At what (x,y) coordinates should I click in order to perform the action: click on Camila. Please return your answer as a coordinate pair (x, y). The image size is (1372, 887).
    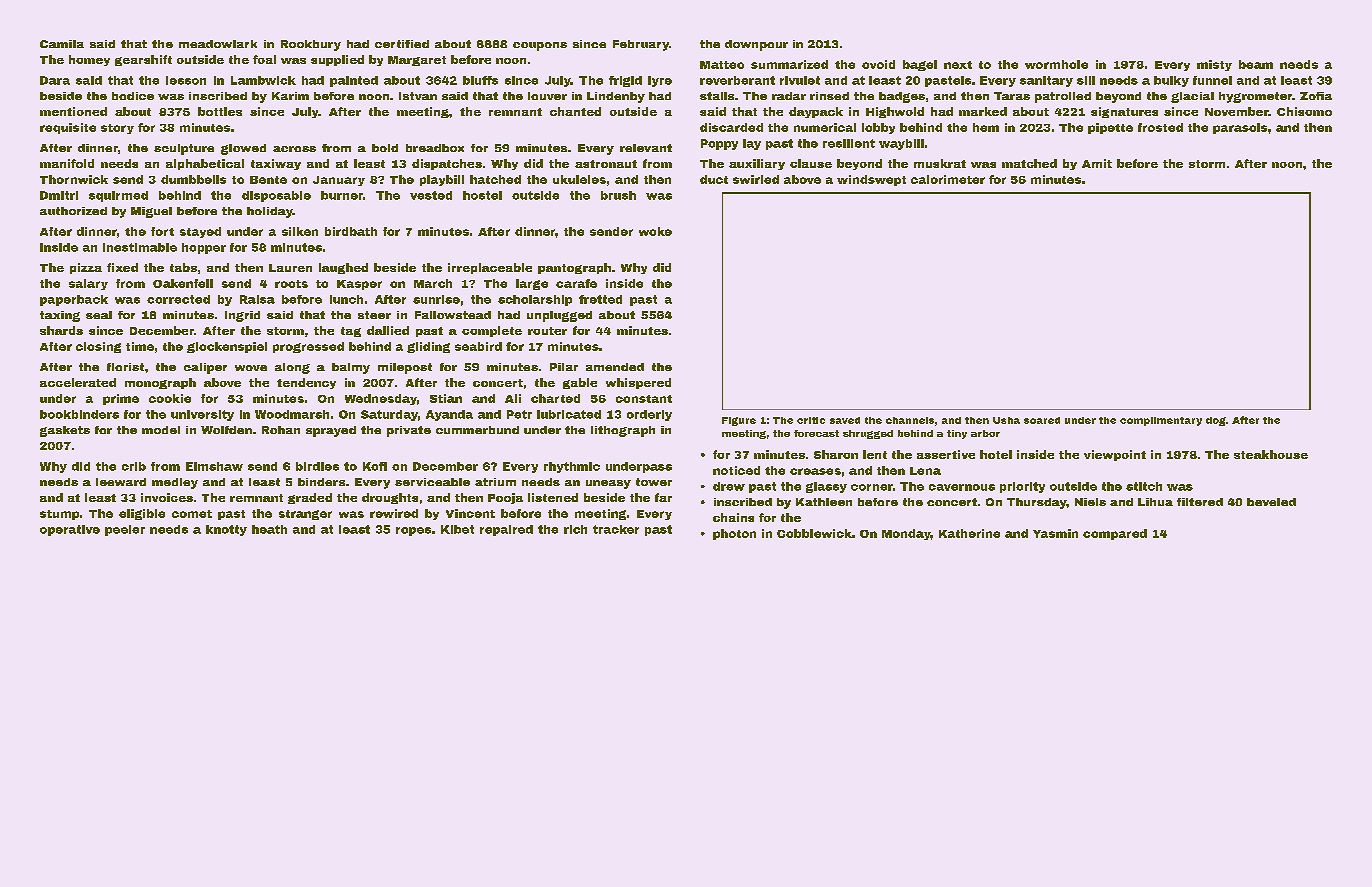
    Looking at the image, I should click on (62, 44).
